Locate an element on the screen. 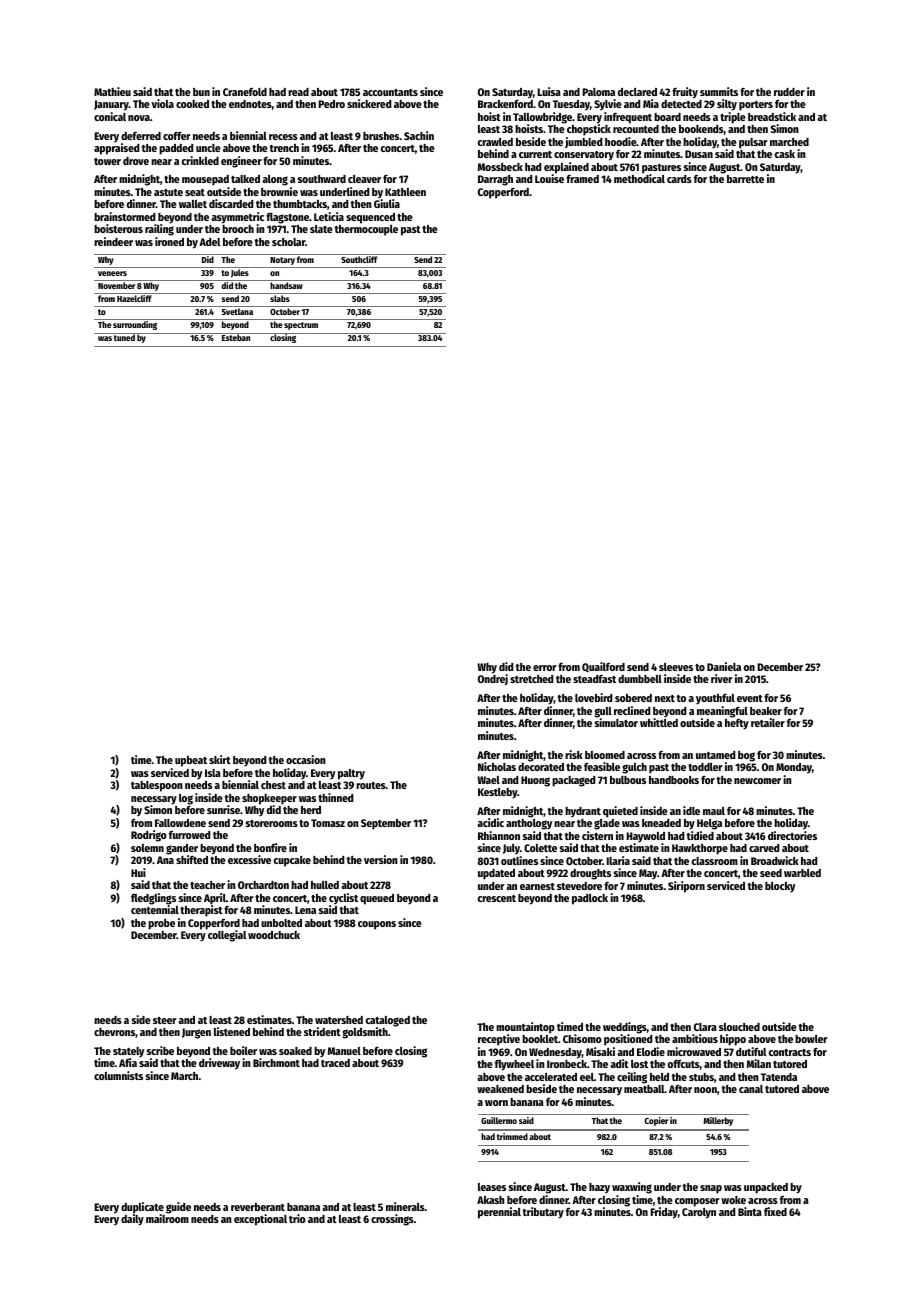 This screenshot has height=1308, width=924. trio is located at coordinates (297, 1218).
